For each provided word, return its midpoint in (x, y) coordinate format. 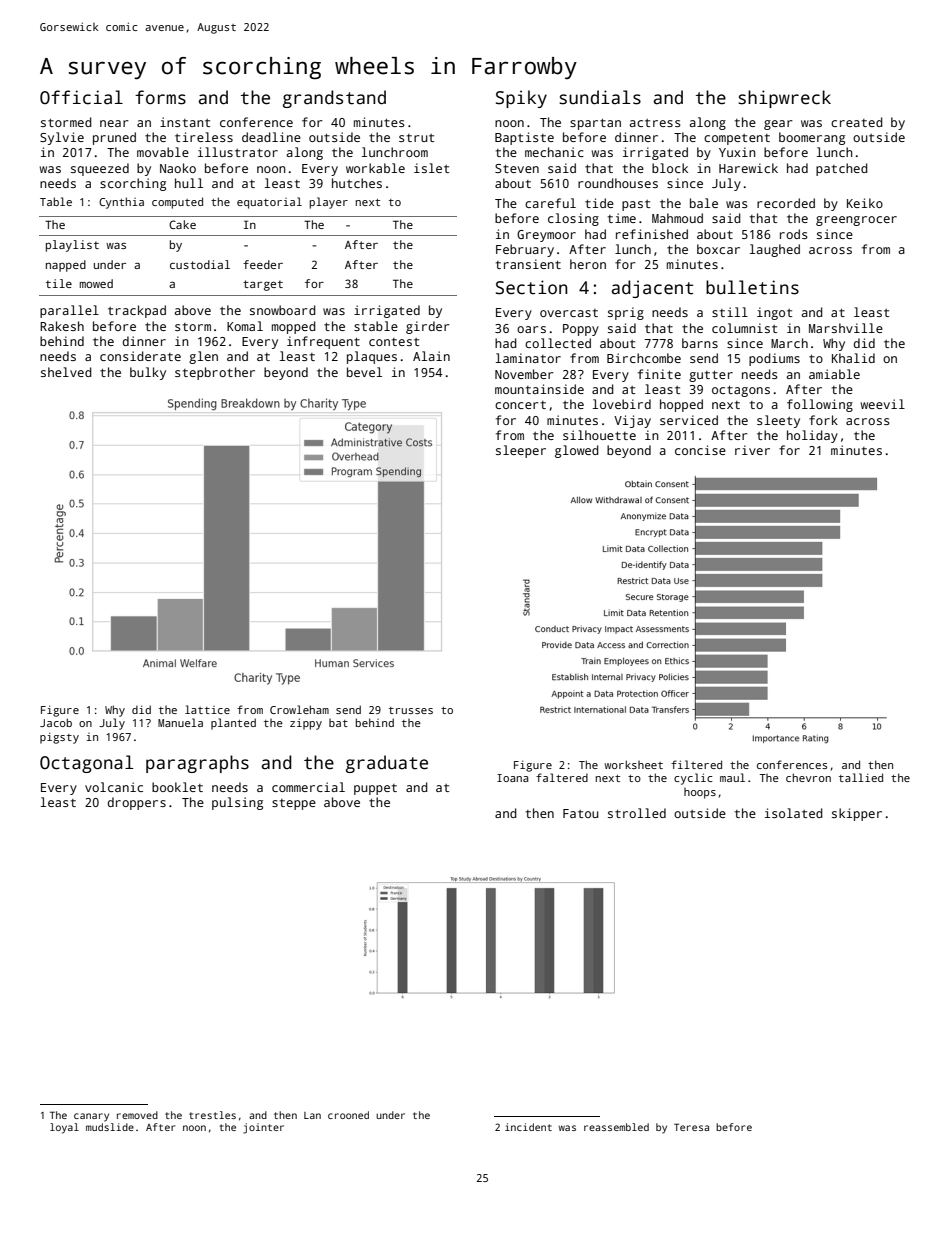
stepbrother (215, 373)
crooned (348, 1115)
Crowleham (299, 709)
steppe (294, 804)
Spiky (521, 99)
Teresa (691, 1127)
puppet (375, 789)
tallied (861, 777)
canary (91, 1117)
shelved (66, 372)
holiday (812, 436)
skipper (857, 814)
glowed (577, 451)
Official (81, 97)
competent (737, 139)
